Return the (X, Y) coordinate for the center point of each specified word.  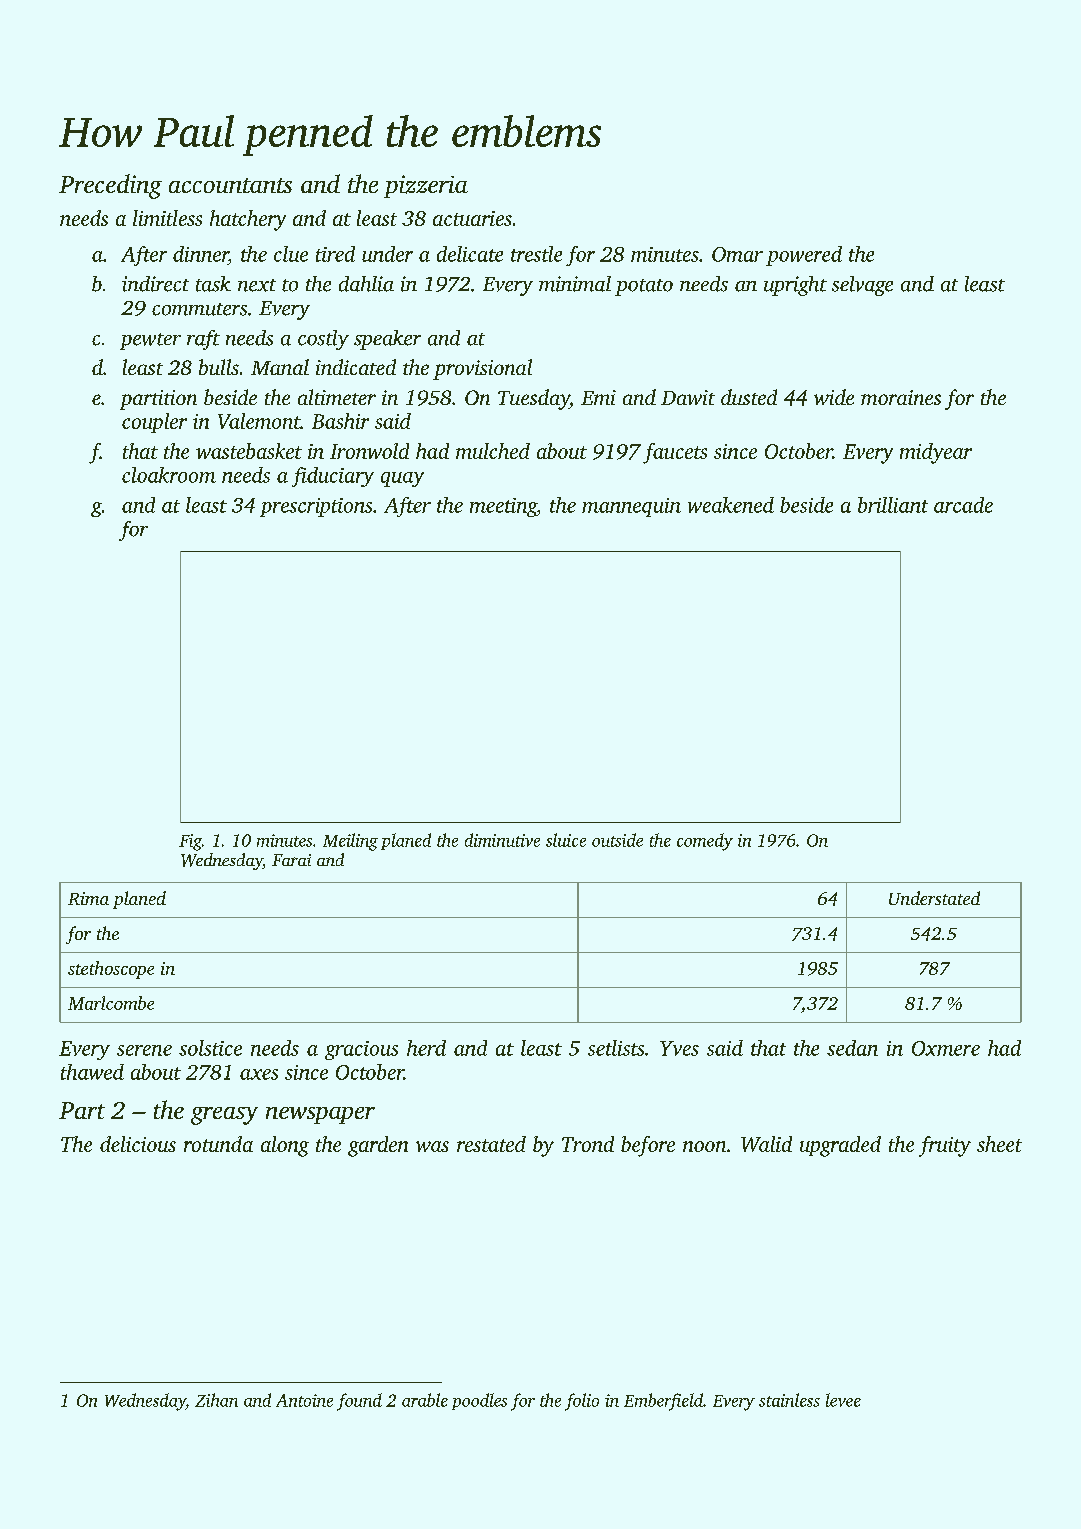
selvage (862, 286)
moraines (901, 397)
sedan (852, 1048)
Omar (737, 254)
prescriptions (316, 507)
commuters (199, 309)
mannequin (631, 507)
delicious (138, 1144)
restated (491, 1144)
